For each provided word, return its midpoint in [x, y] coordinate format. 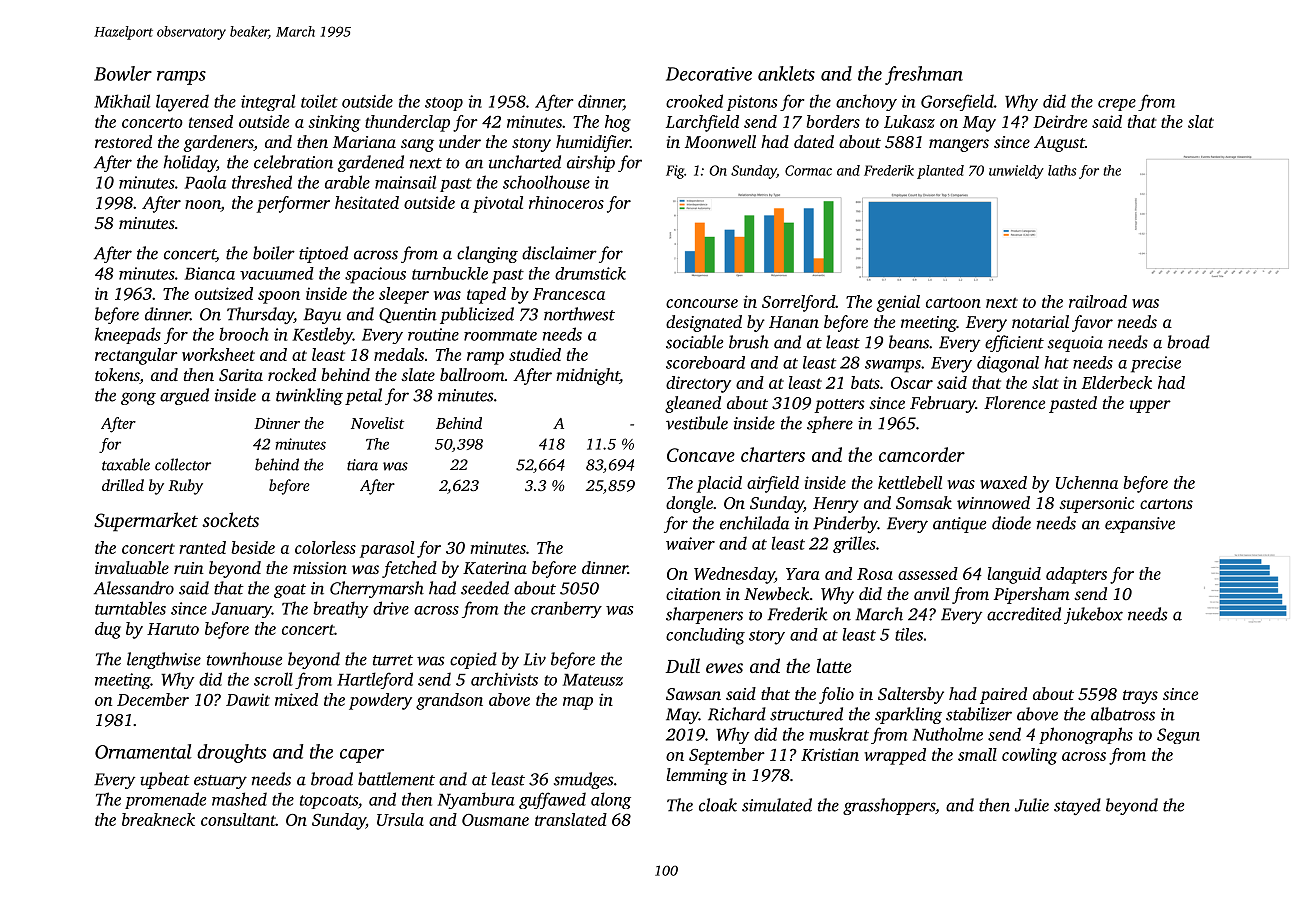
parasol [387, 549]
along [611, 800]
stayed [1077, 806]
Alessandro [134, 588]
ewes [724, 668]
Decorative [709, 74]
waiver [690, 543]
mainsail [405, 182]
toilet [319, 101]
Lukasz [909, 121]
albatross [1123, 714]
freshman [924, 75]
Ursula [400, 819]
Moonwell [720, 141]
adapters [1076, 575]
